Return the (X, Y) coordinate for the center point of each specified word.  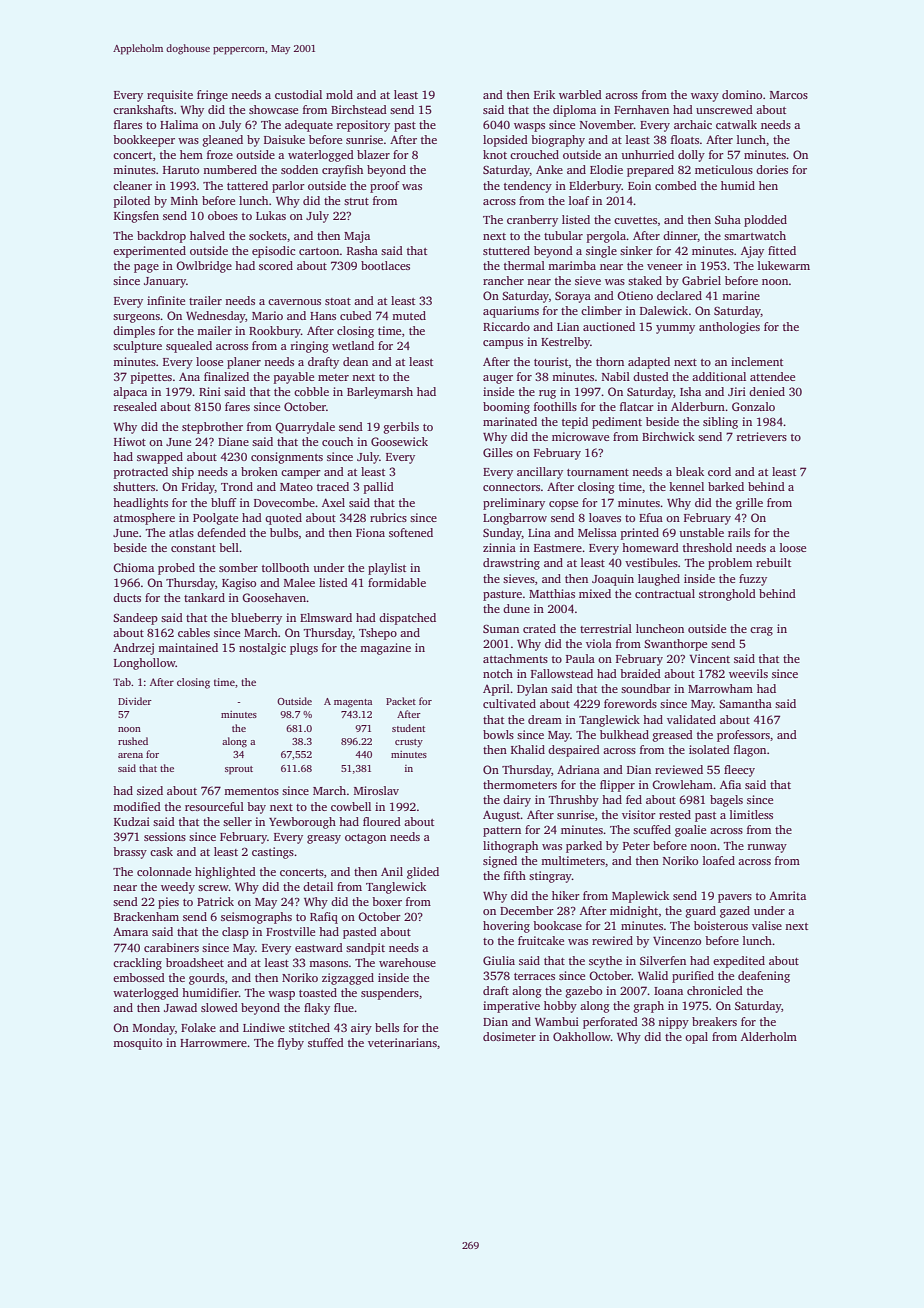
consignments (287, 458)
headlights (140, 504)
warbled (580, 94)
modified (137, 806)
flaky (317, 1009)
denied (767, 391)
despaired (574, 751)
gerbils (401, 428)
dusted (651, 376)
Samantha (745, 703)
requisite (170, 96)
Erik (544, 94)
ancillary (540, 473)
